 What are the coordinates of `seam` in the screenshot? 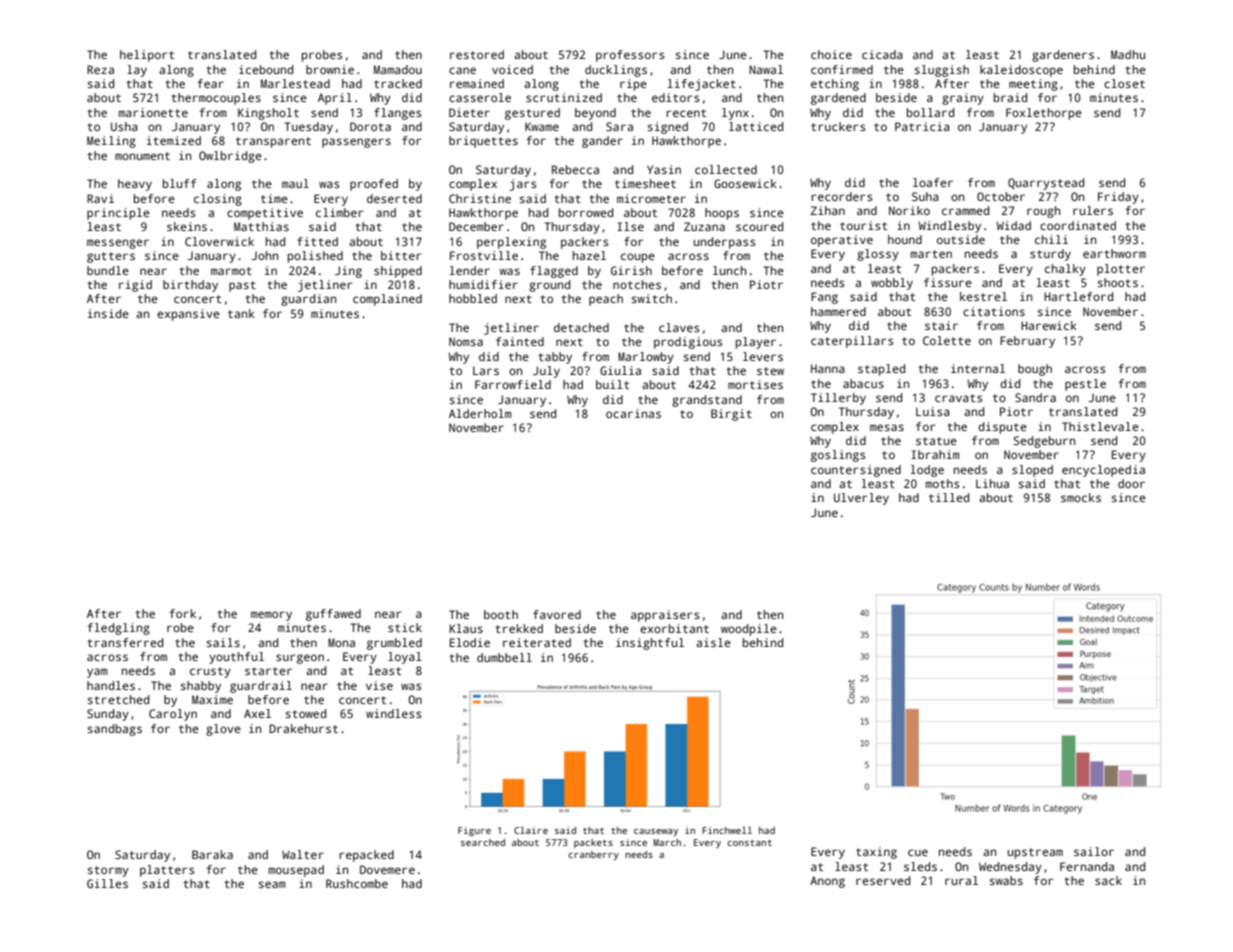 It's located at (272, 884).
